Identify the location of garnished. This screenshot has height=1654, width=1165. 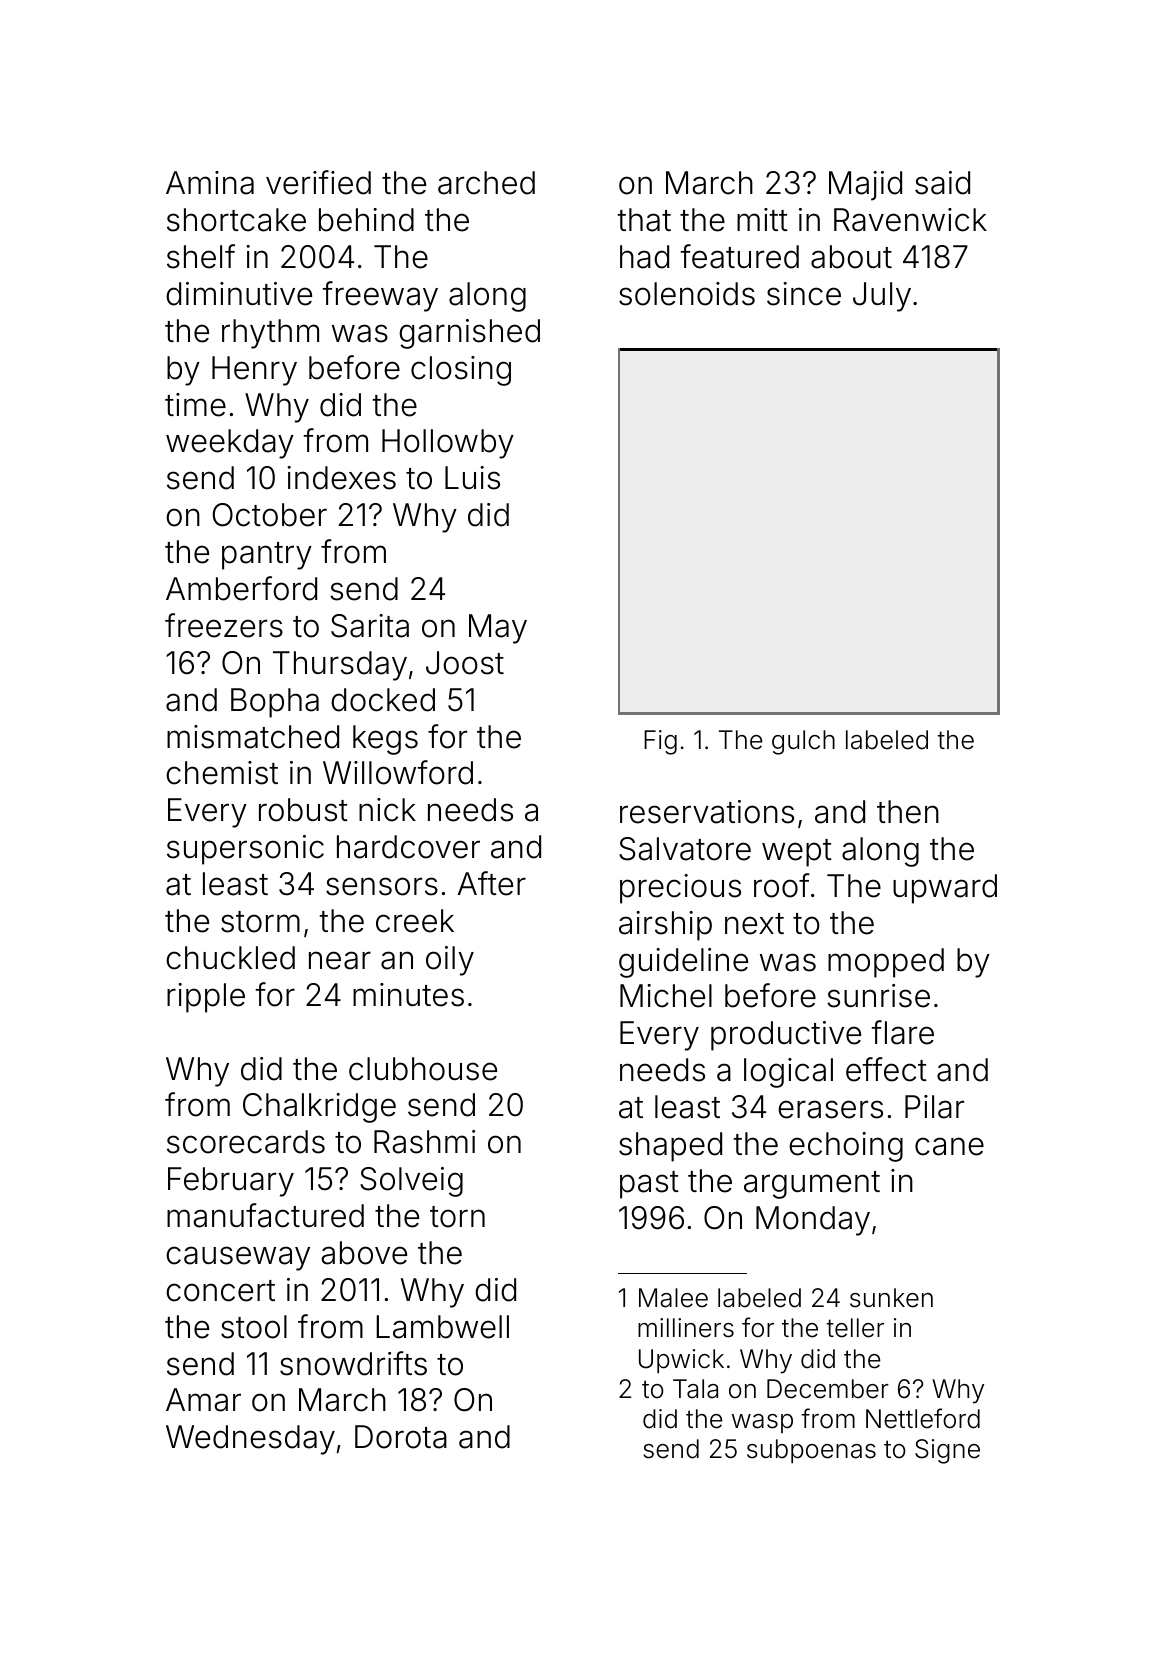
(469, 334).
